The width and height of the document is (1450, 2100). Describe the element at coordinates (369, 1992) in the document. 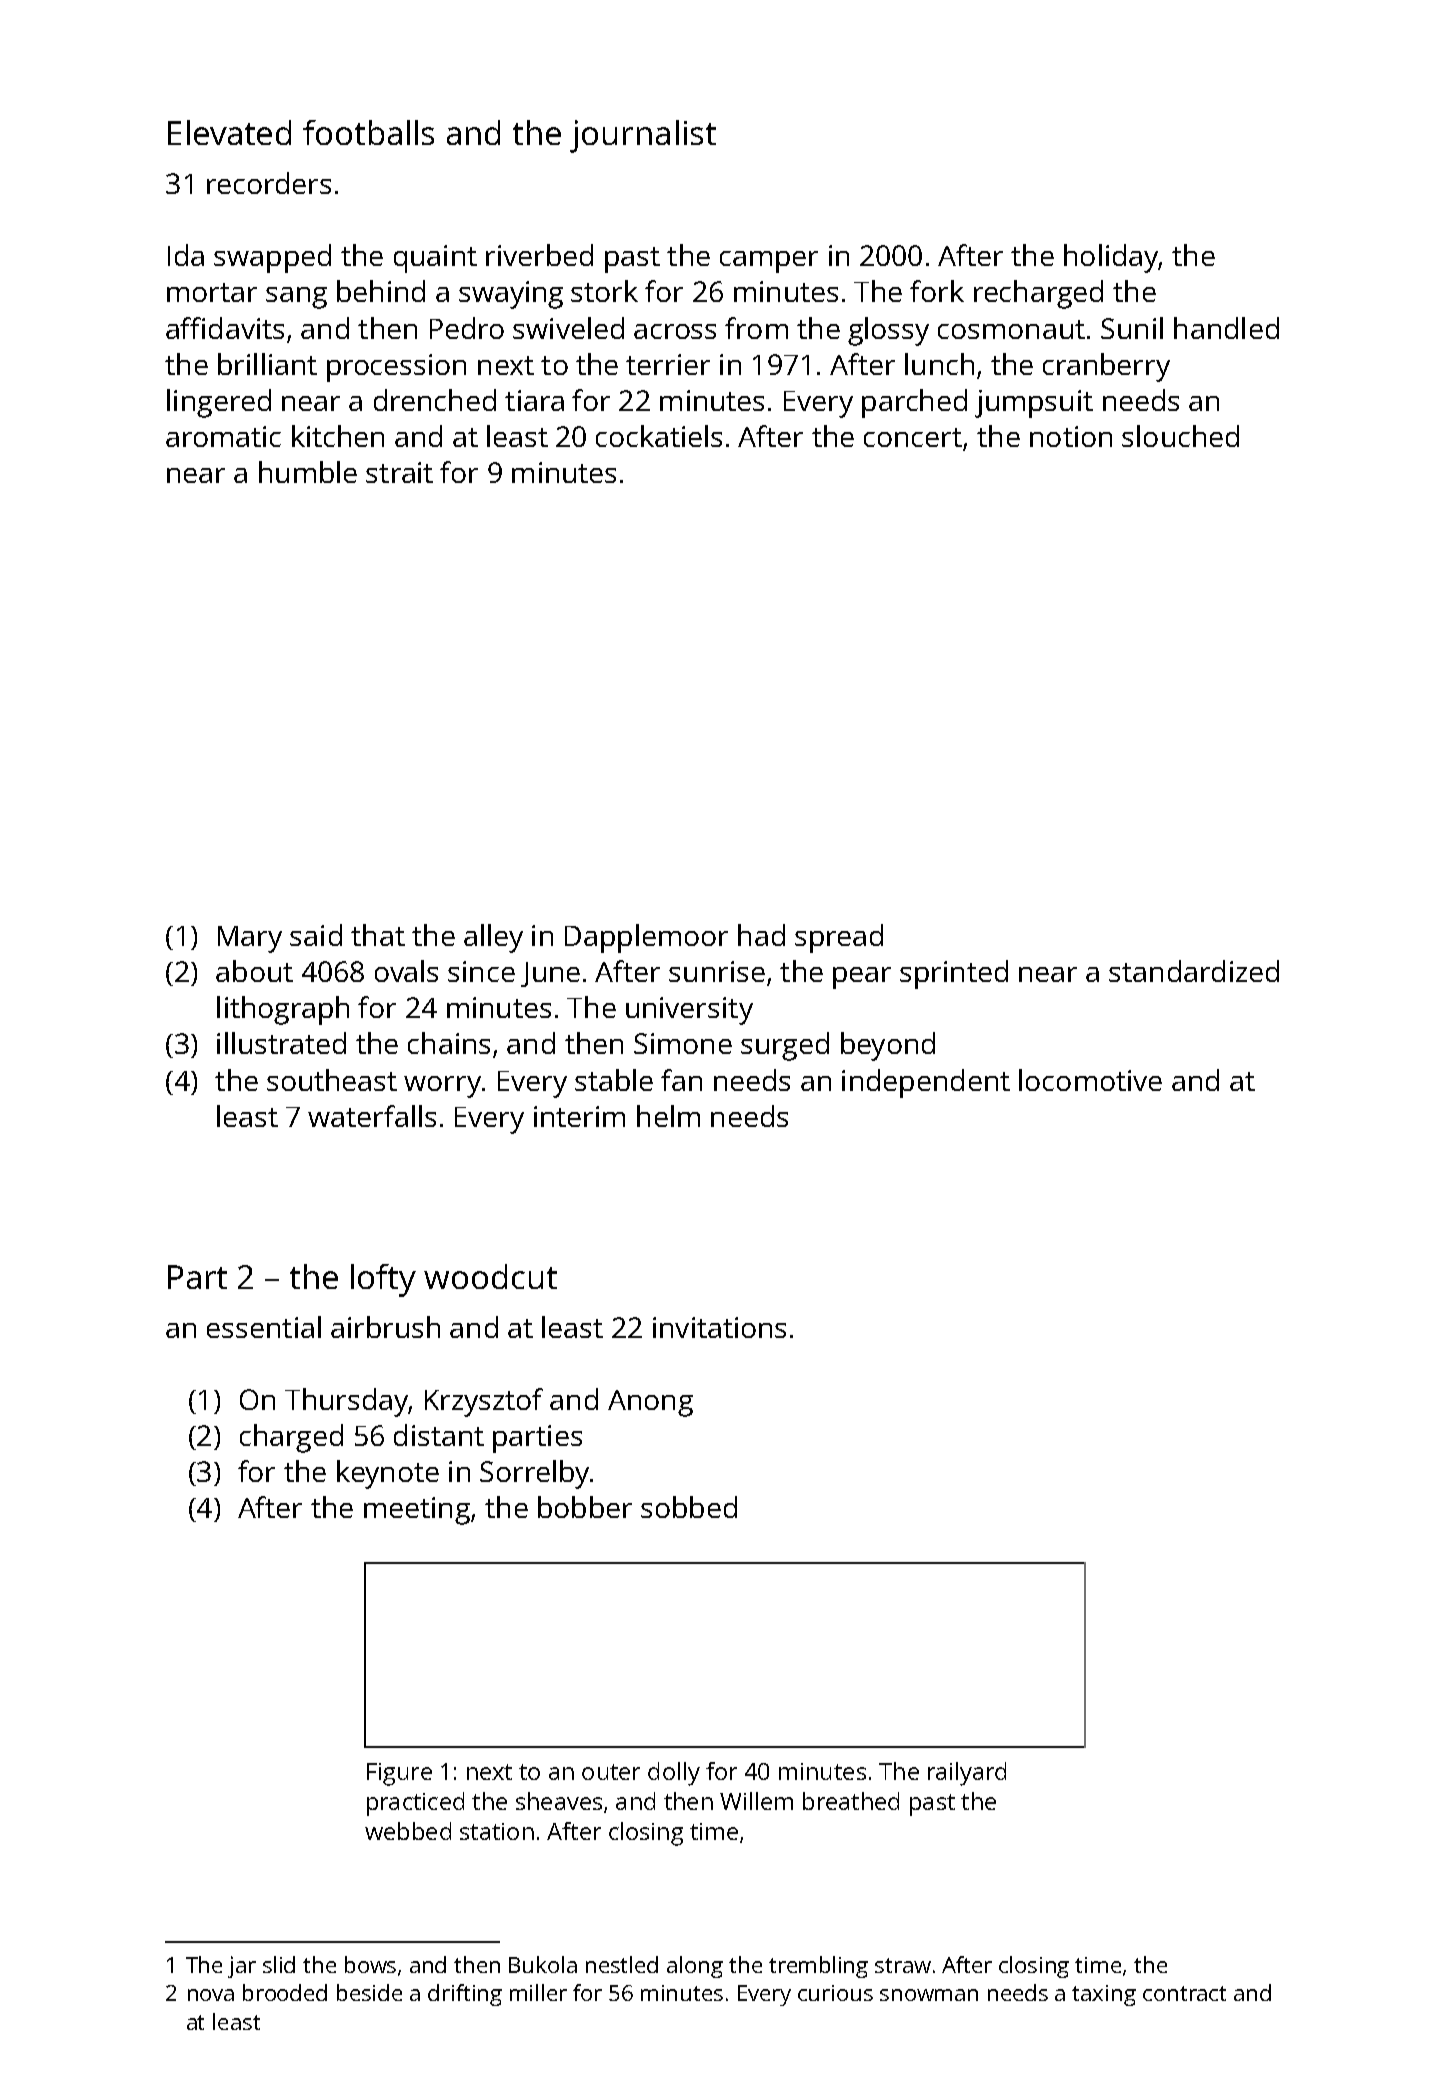

I see `beside` at that location.
